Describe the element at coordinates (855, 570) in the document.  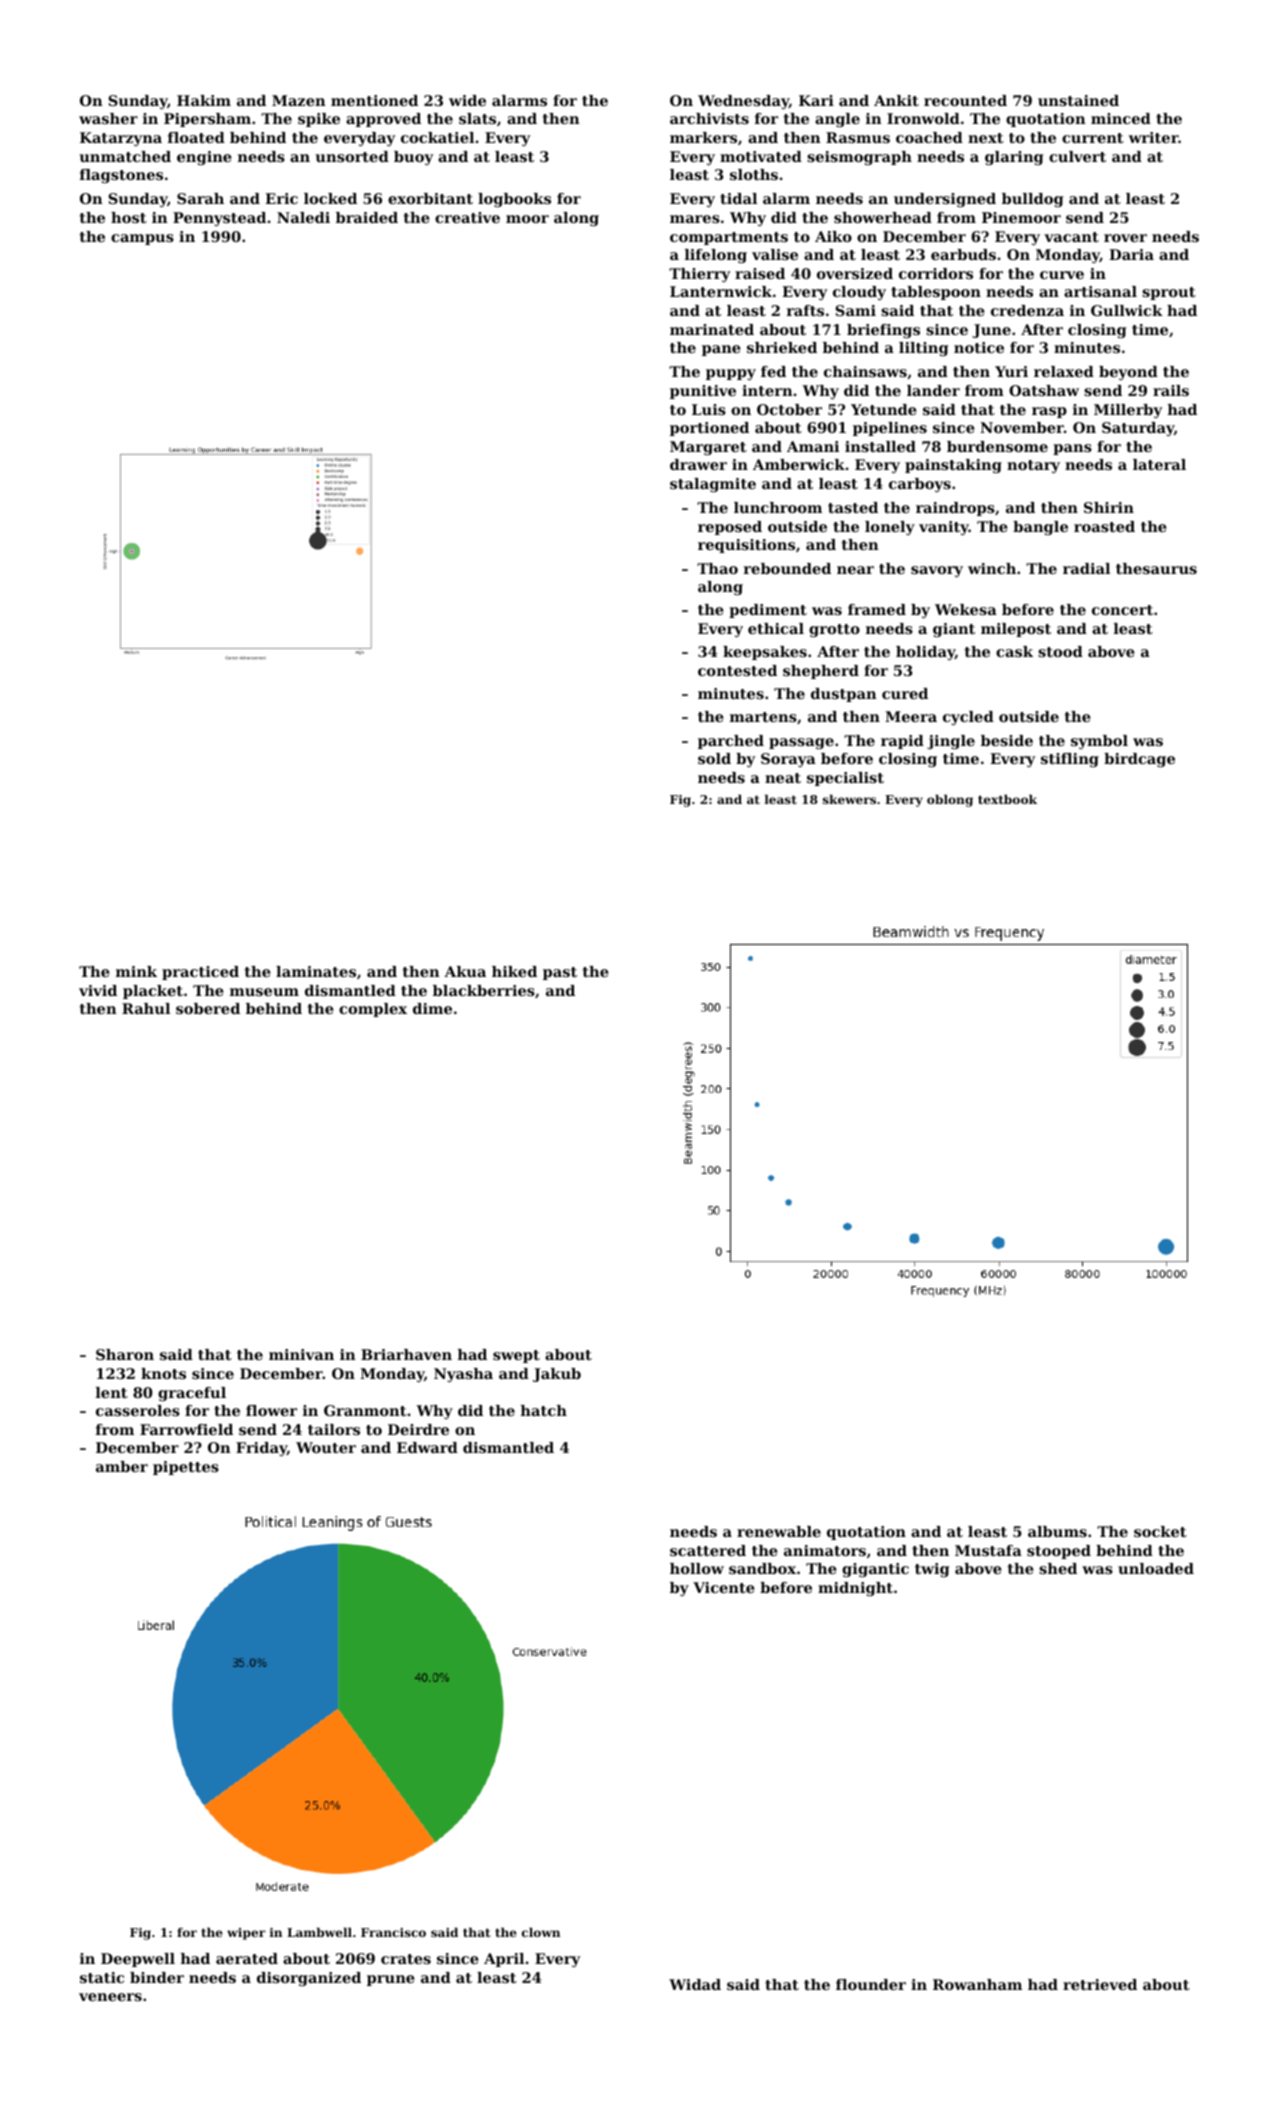
I see `near` at that location.
